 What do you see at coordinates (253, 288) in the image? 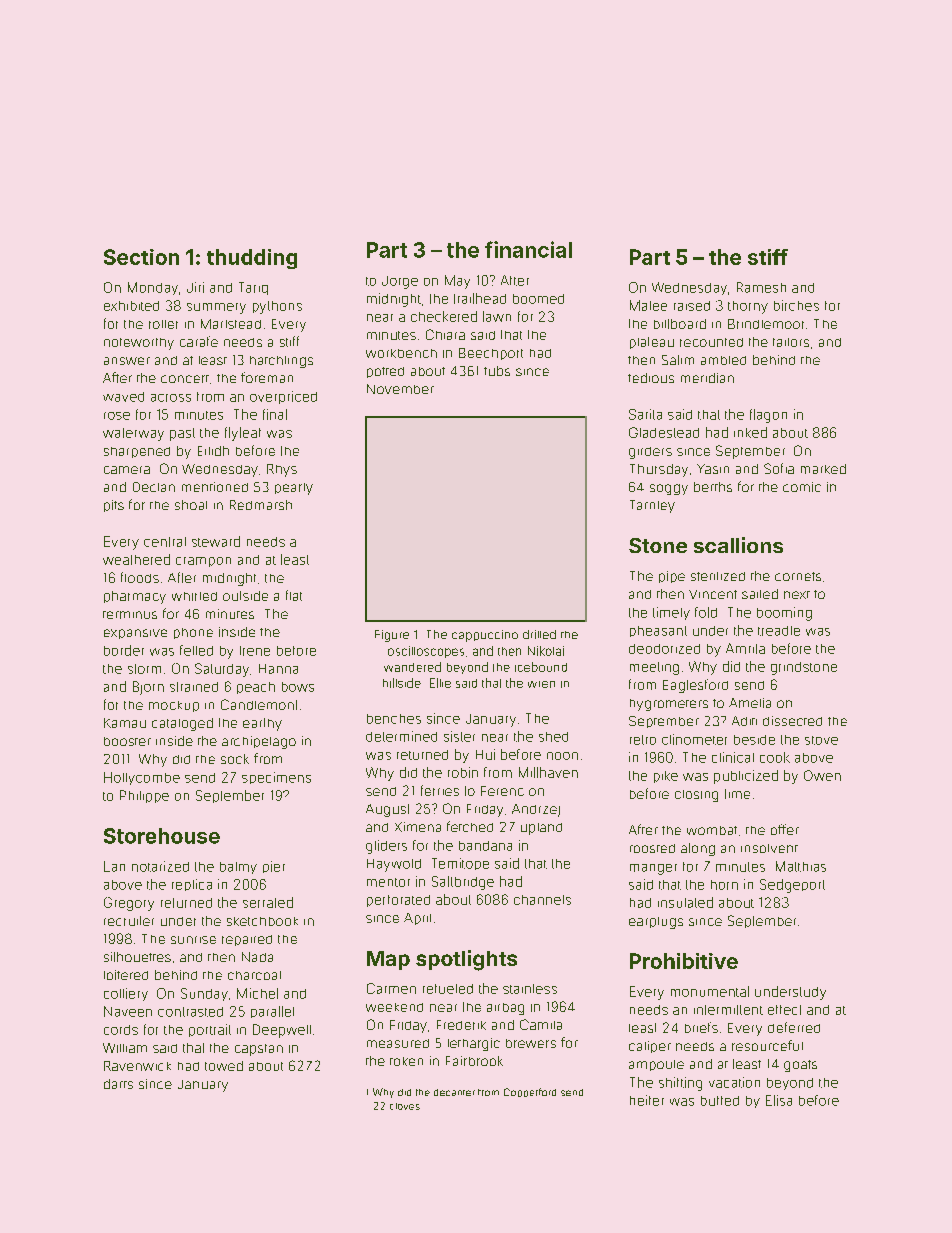
I see `Tariq` at bounding box center [253, 288].
